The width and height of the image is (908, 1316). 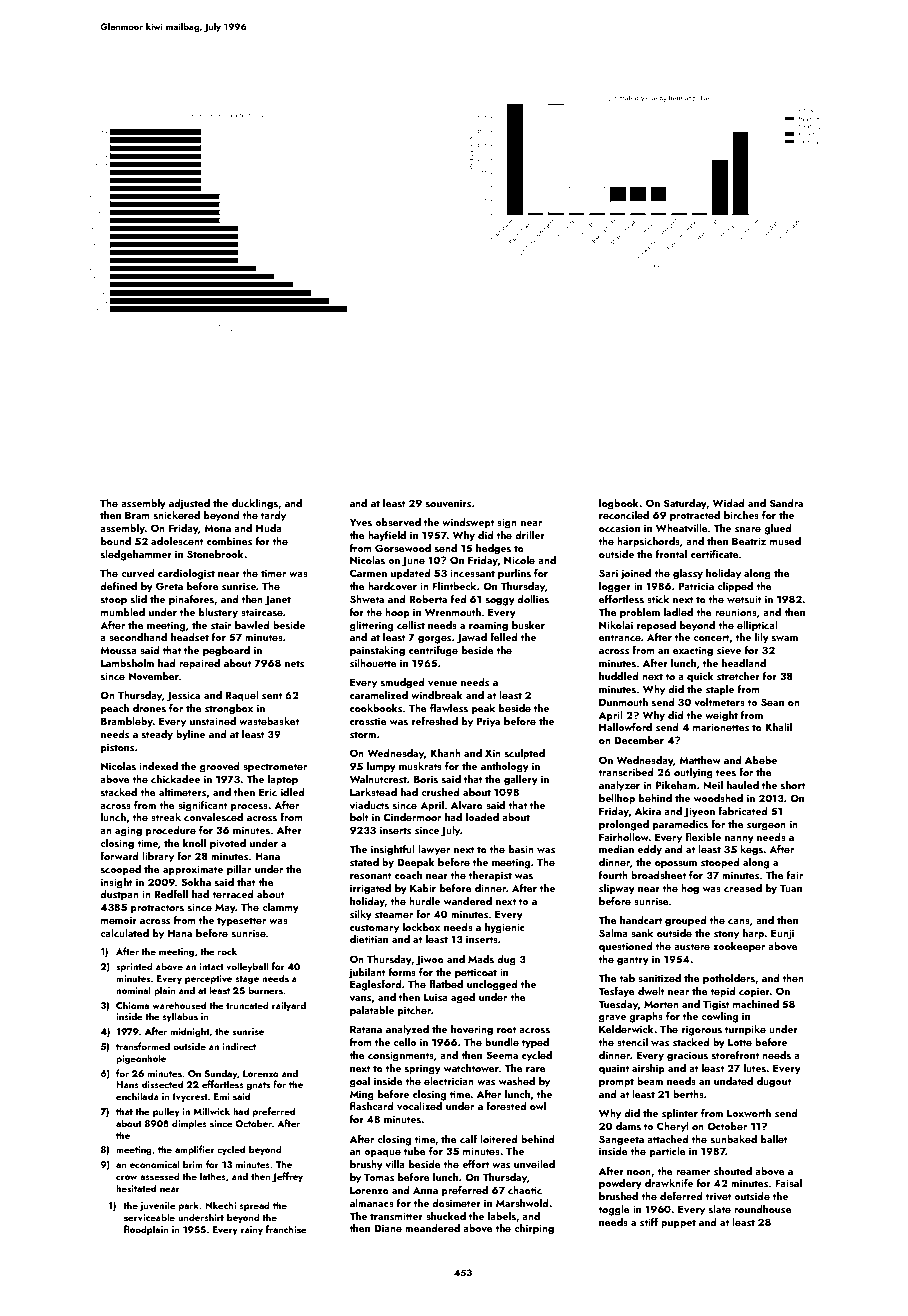 What do you see at coordinates (785, 541) in the image?
I see `mused` at bounding box center [785, 541].
